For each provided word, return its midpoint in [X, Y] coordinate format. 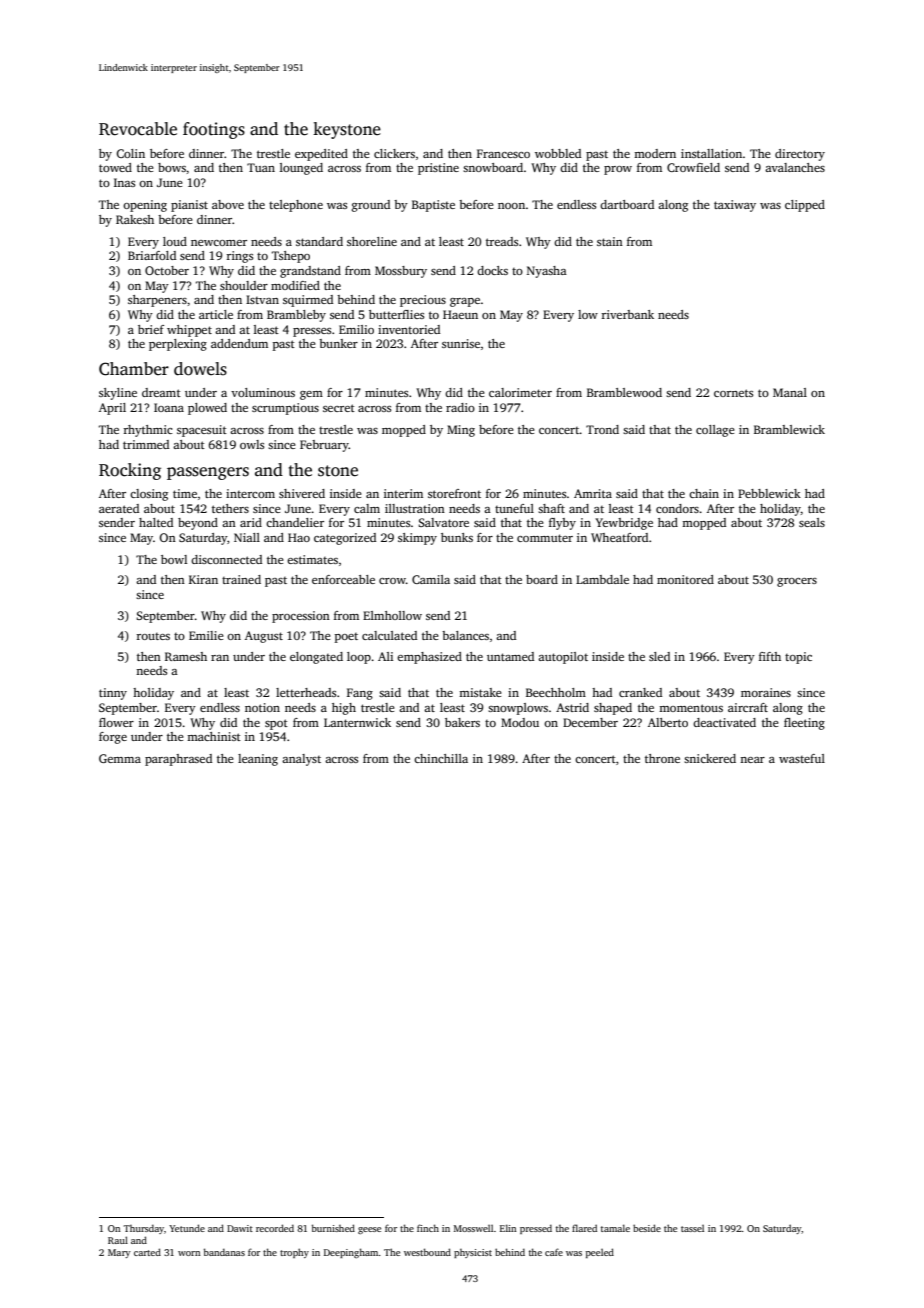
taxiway [735, 206]
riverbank [627, 314]
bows [172, 167]
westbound [427, 1252]
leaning [258, 760]
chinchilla [441, 758]
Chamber [134, 369]
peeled [600, 1253]
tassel [692, 1228]
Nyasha [547, 272]
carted [147, 1252]
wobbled [558, 153]
